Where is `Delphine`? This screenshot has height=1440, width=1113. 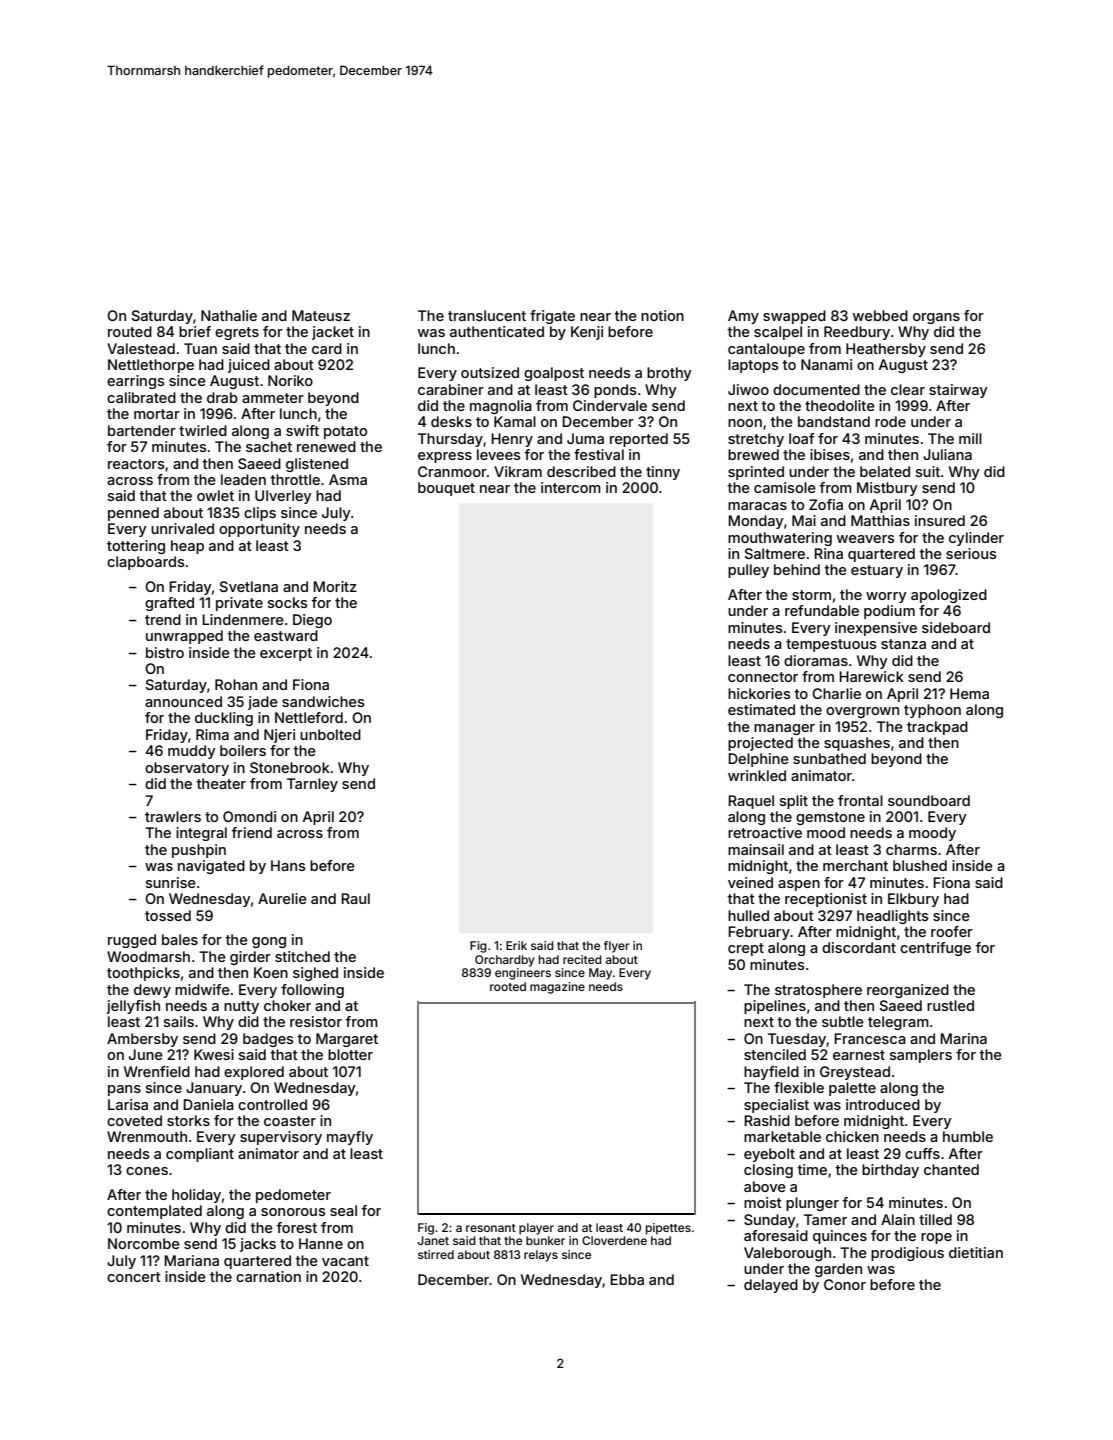 Delphine is located at coordinates (758, 760).
